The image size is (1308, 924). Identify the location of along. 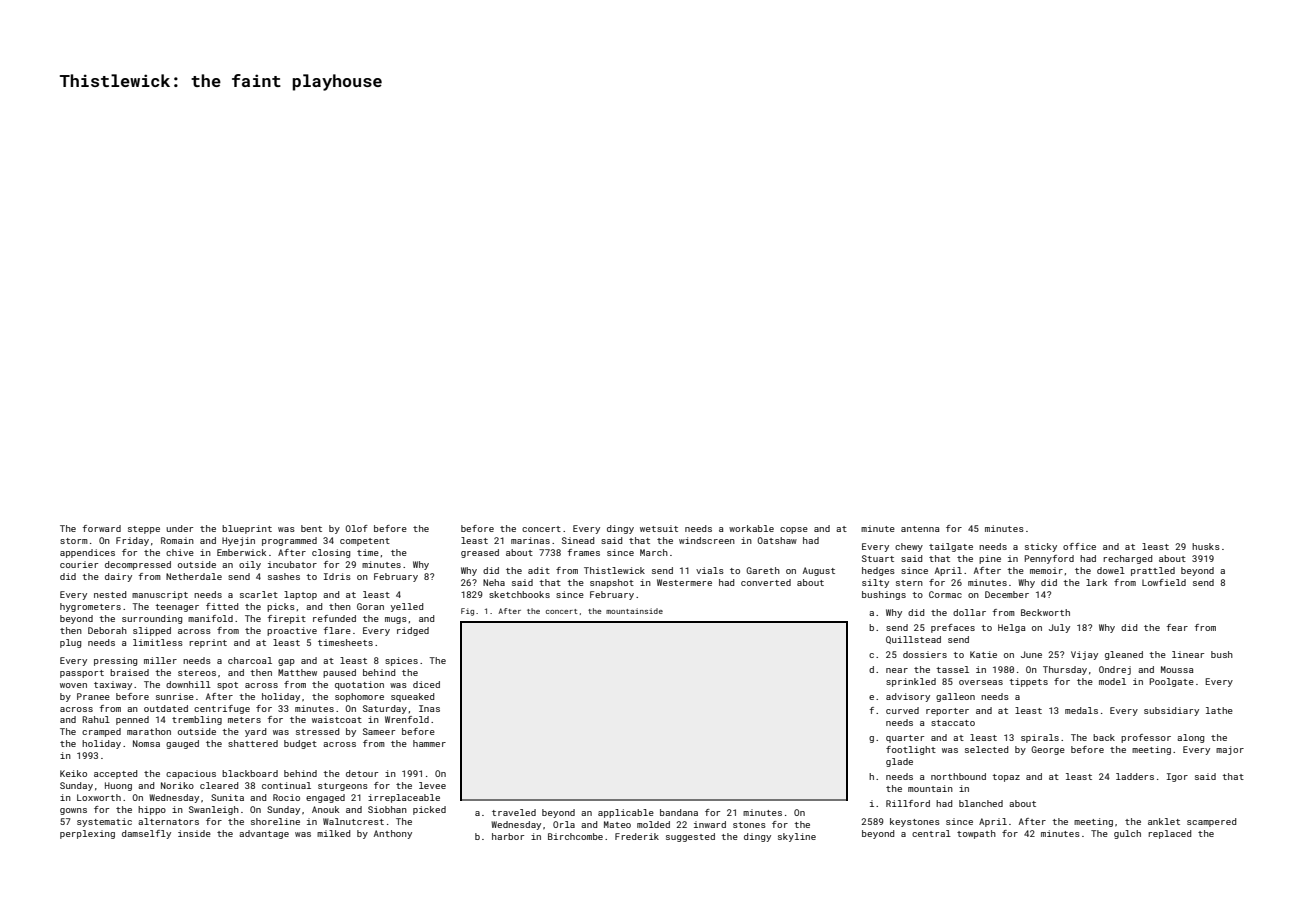
(1190, 738).
